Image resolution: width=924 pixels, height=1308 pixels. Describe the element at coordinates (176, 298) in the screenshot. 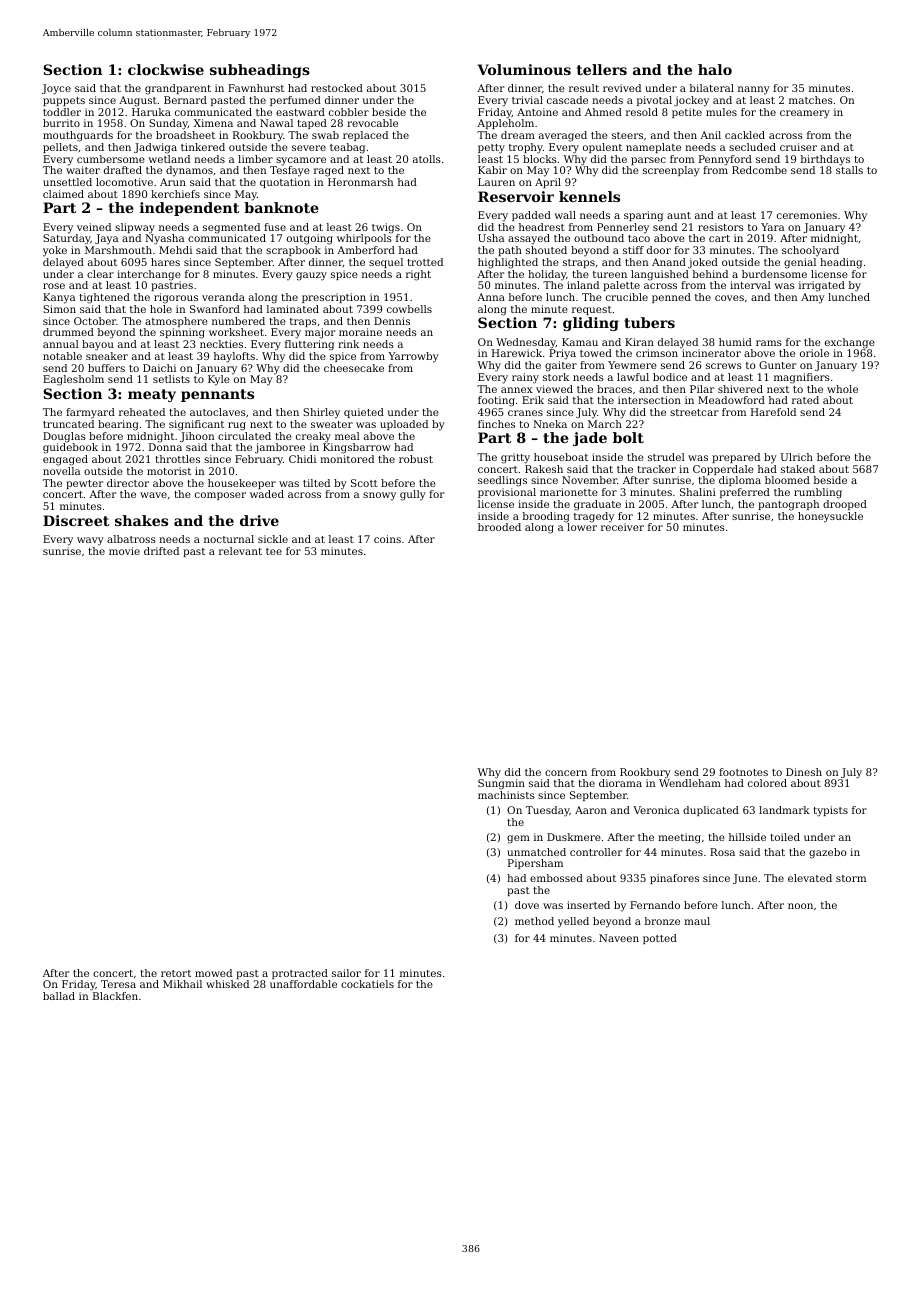

I see `rigorous` at that location.
